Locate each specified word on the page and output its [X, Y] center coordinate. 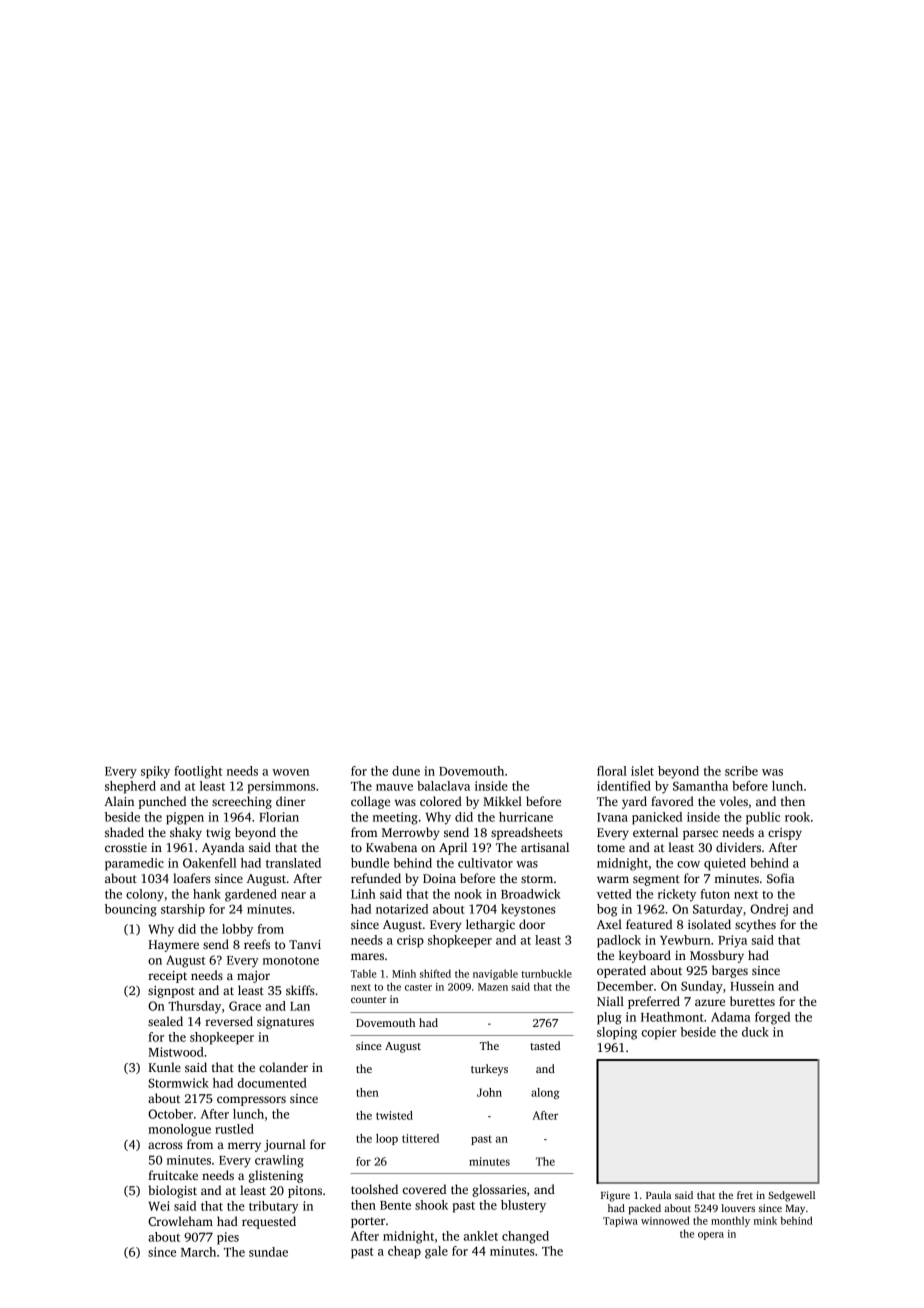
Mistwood [176, 1052]
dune [406, 771]
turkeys [489, 1070]
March [198, 1252]
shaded [124, 832]
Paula [658, 1195]
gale [436, 1252]
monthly [730, 1221]
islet [642, 771]
